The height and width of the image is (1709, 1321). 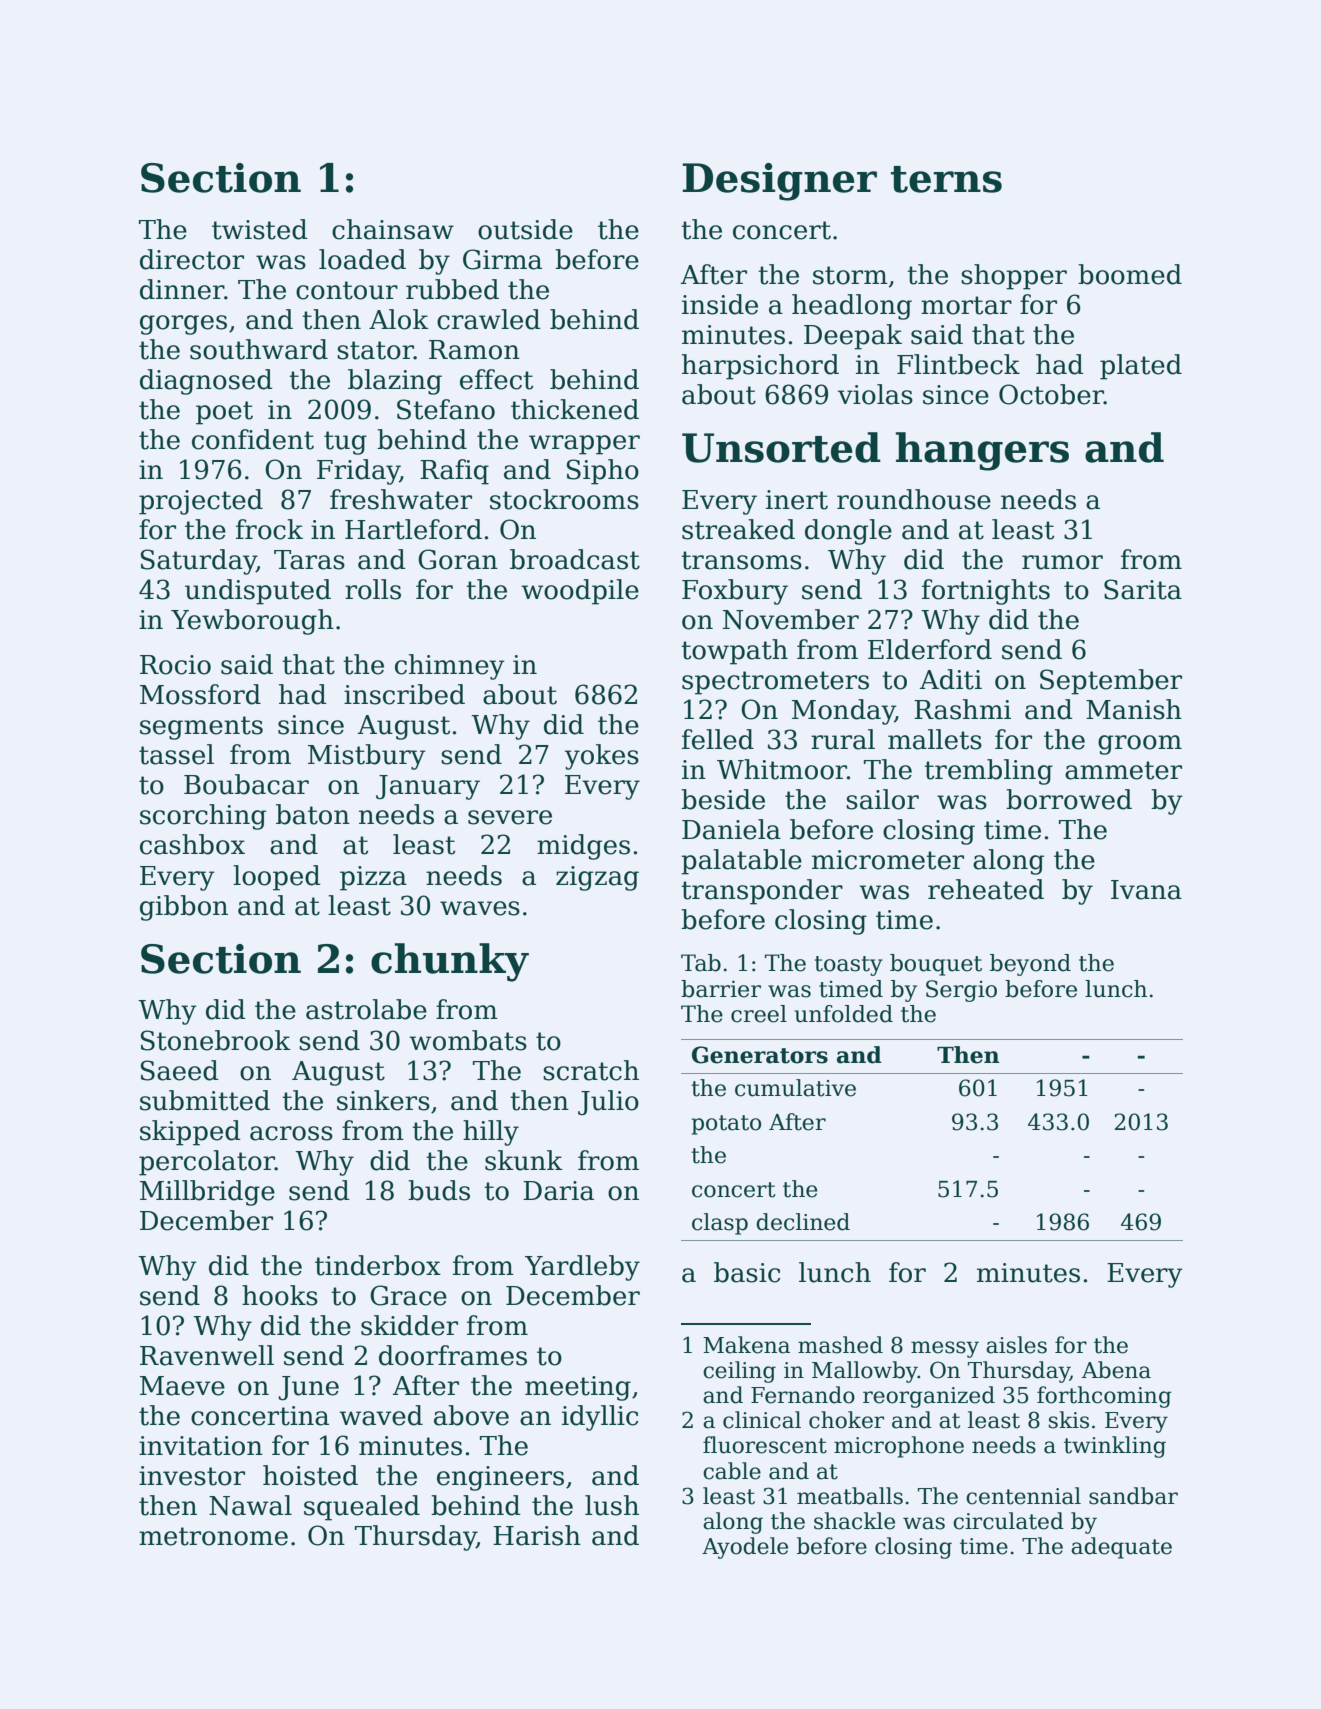 What do you see at coordinates (207, 1355) in the image?
I see `Ravenwell` at bounding box center [207, 1355].
